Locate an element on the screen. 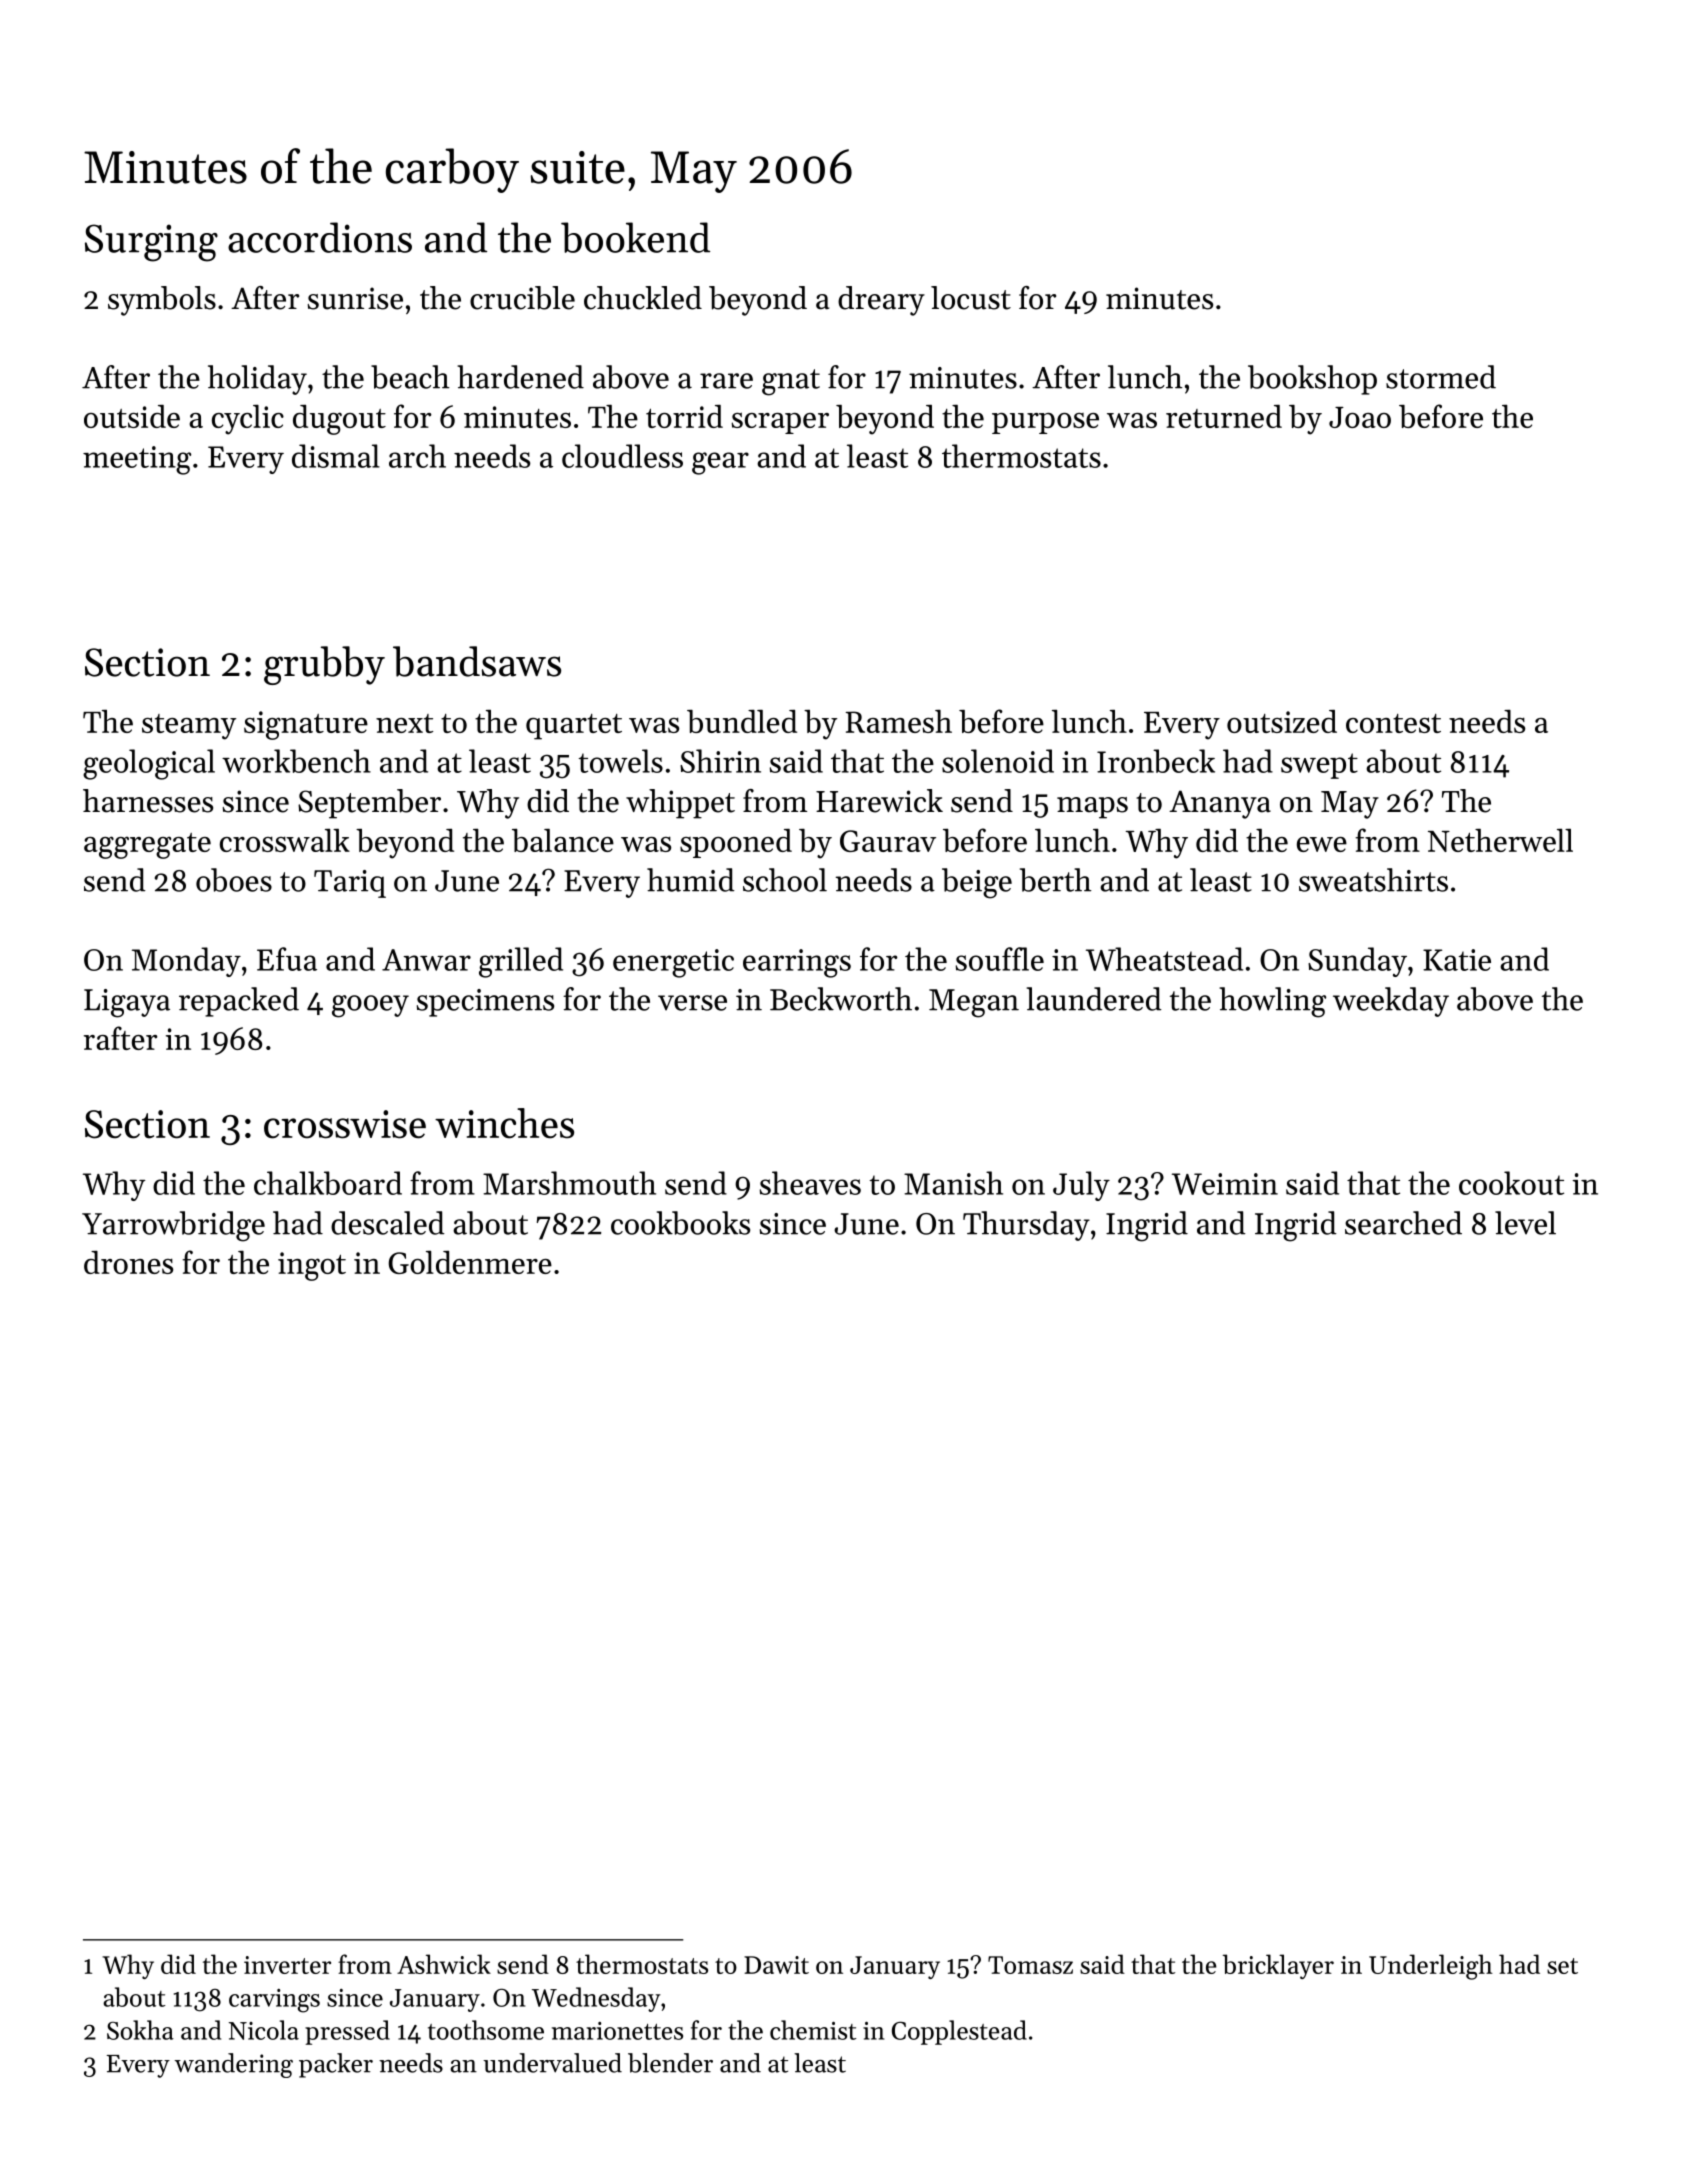 This screenshot has width=1683, height=2178. scraper is located at coordinates (780, 423).
